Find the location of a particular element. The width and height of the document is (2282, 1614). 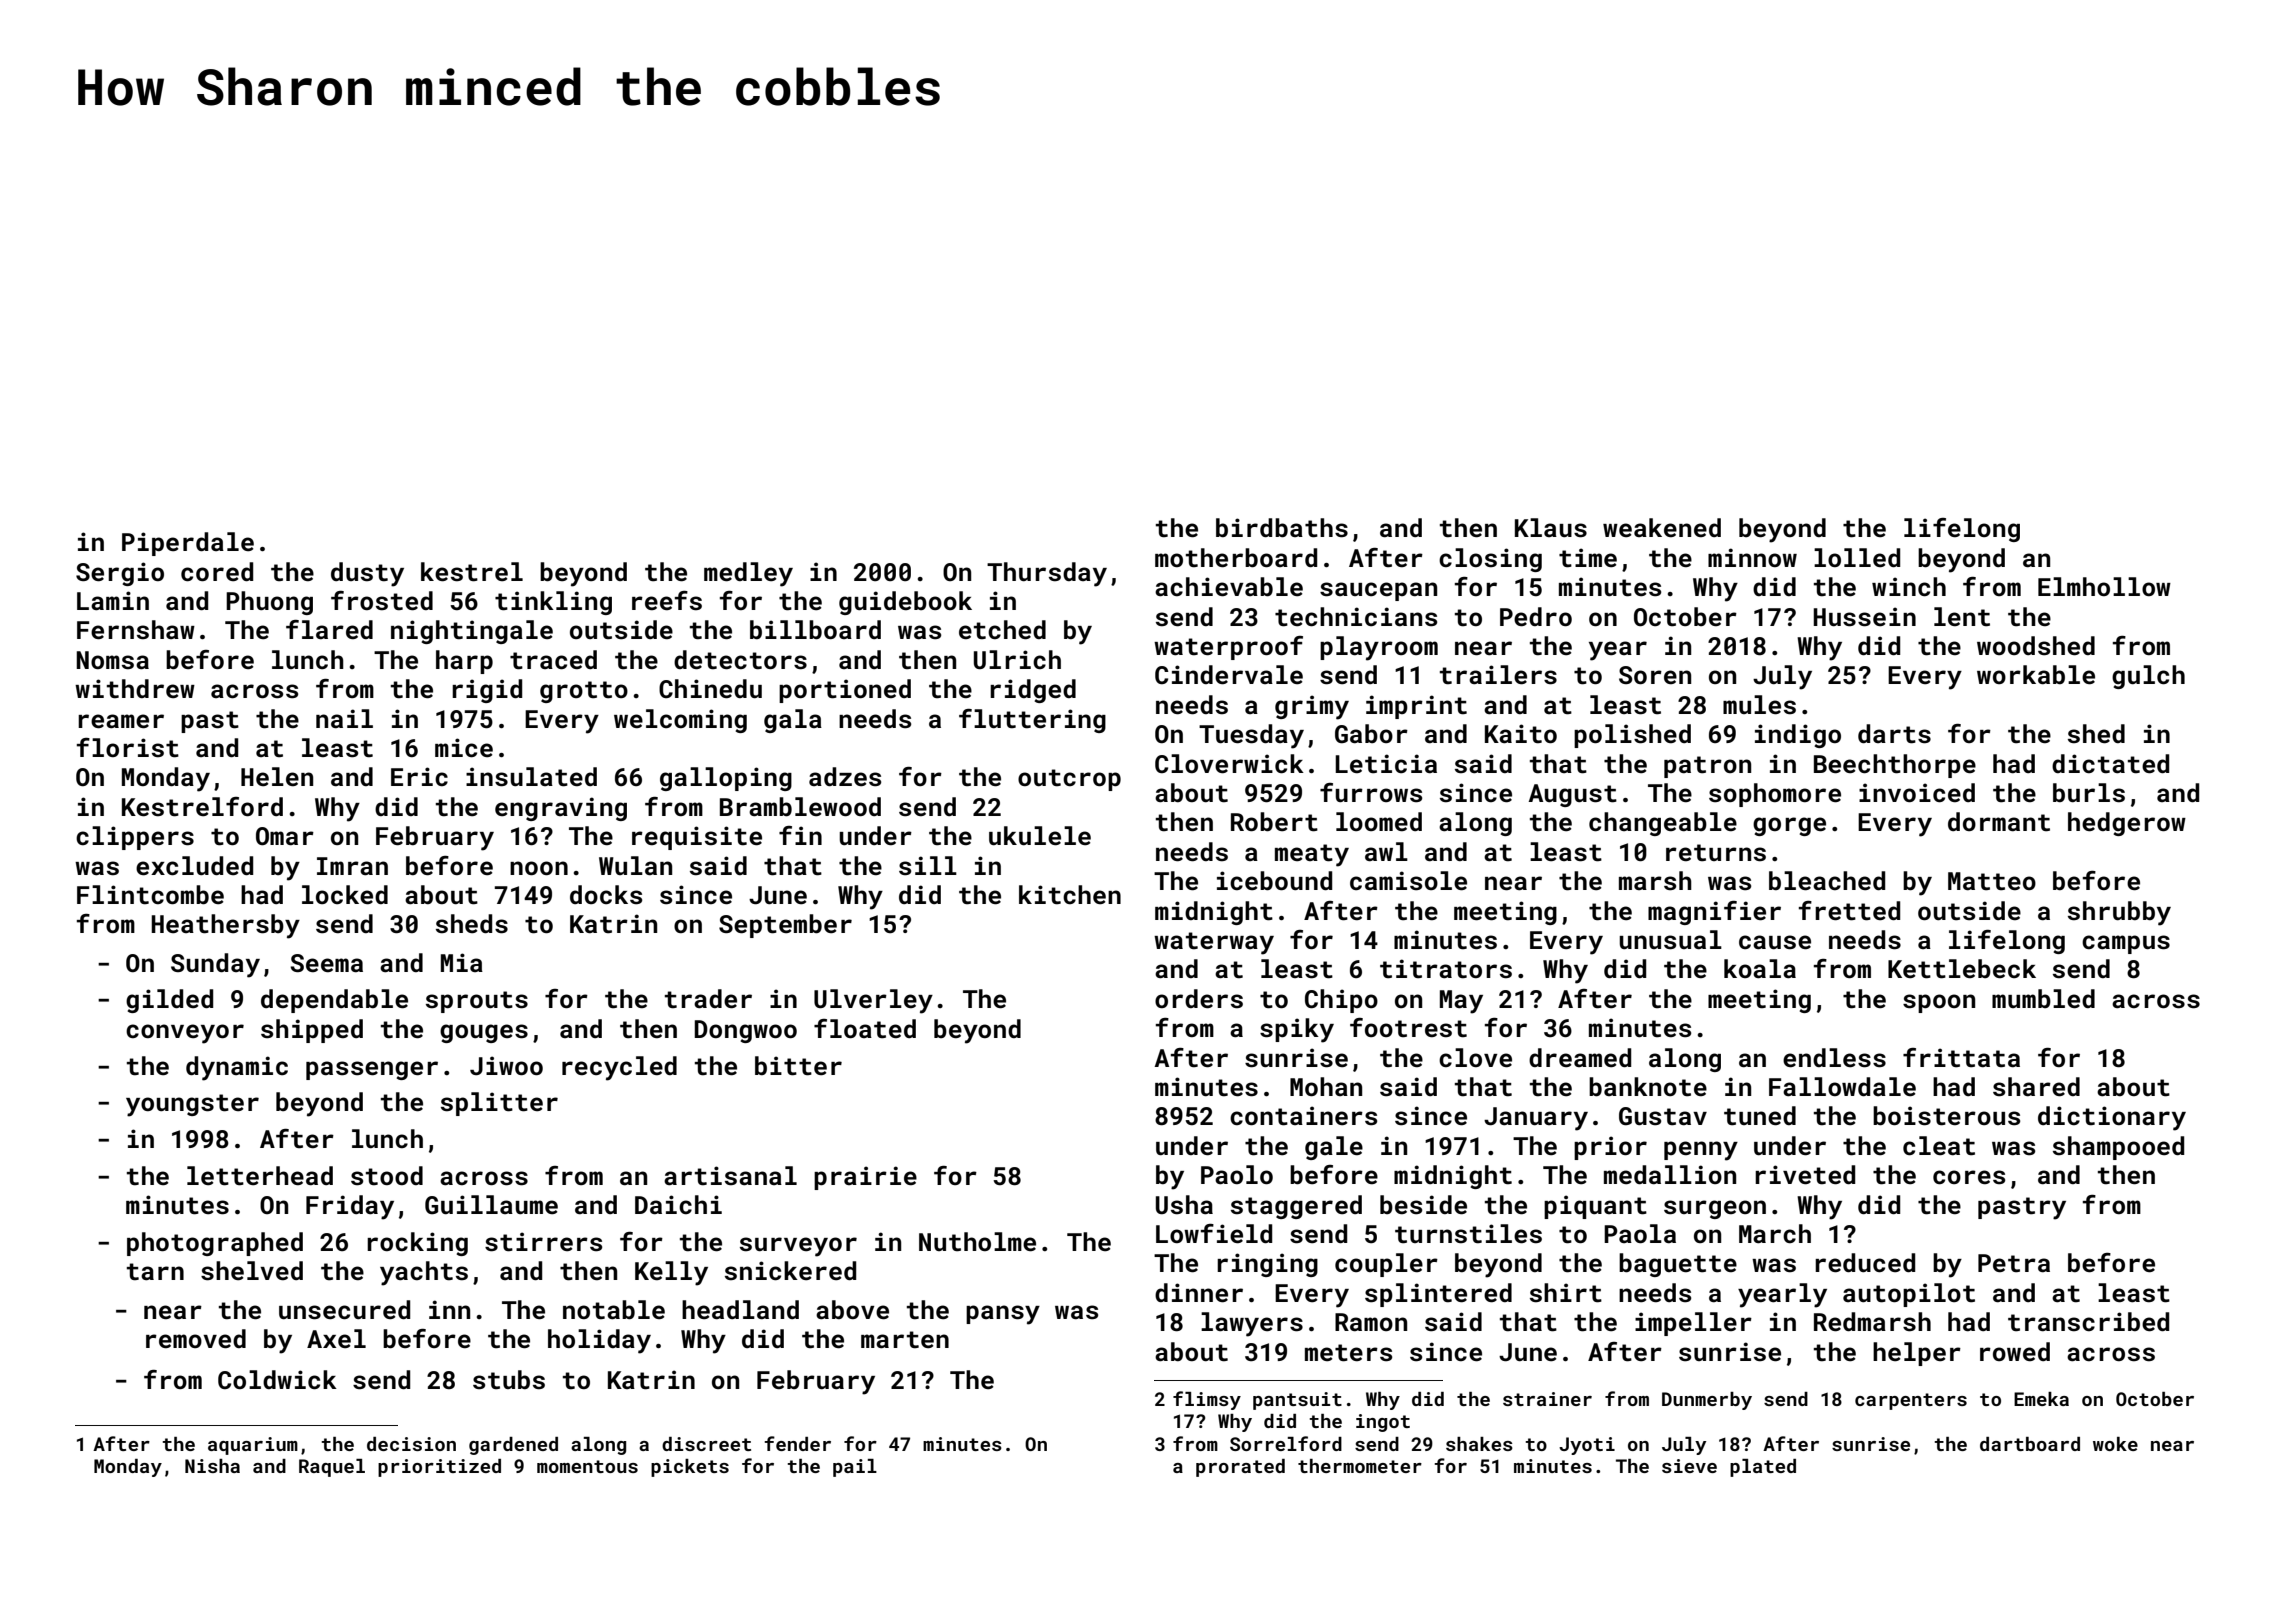

momentous is located at coordinates (587, 1466).
